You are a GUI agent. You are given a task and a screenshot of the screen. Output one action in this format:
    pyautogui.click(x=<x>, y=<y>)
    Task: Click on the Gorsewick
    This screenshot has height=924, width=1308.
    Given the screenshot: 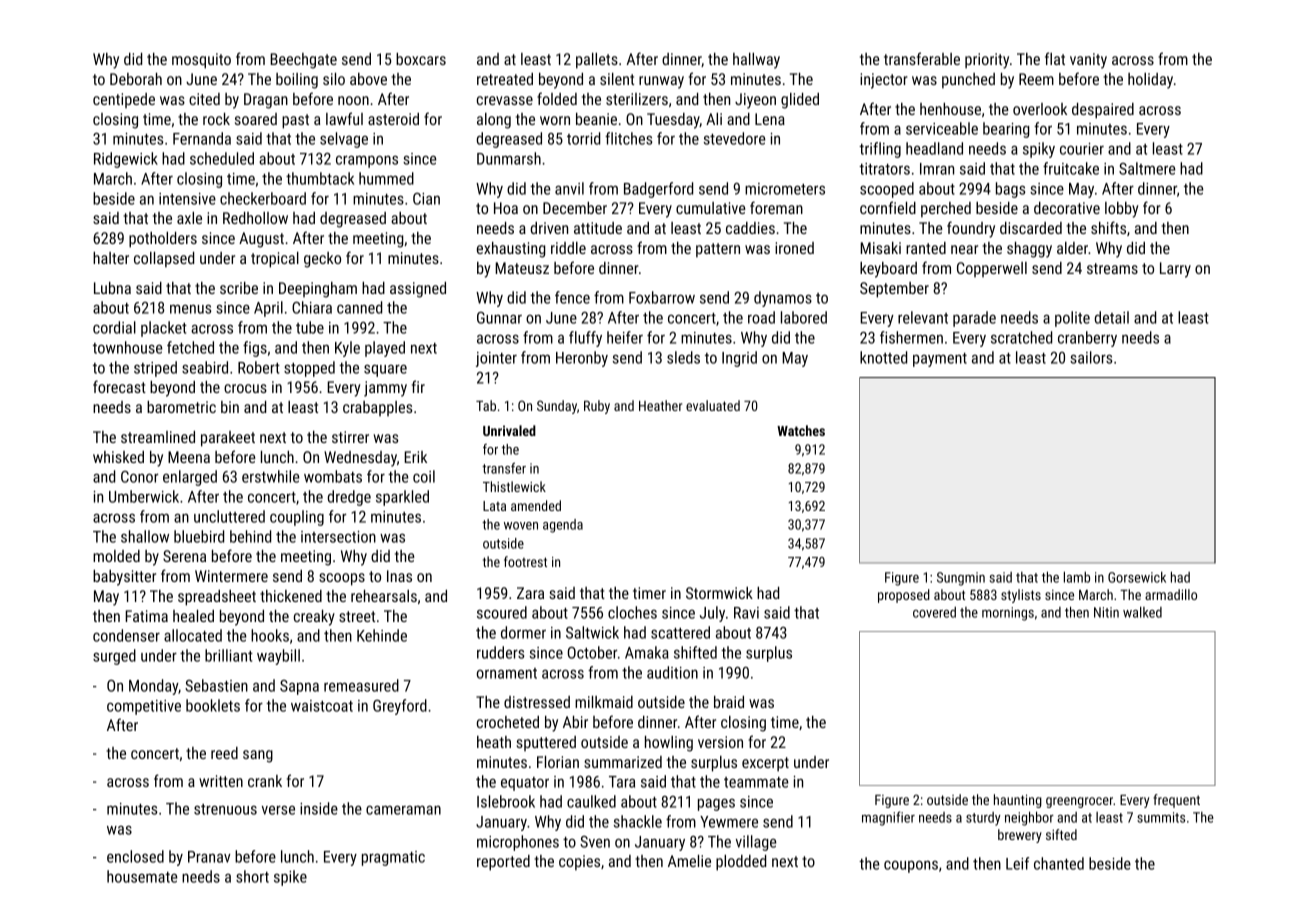 What is the action you would take?
    pyautogui.click(x=1137, y=577)
